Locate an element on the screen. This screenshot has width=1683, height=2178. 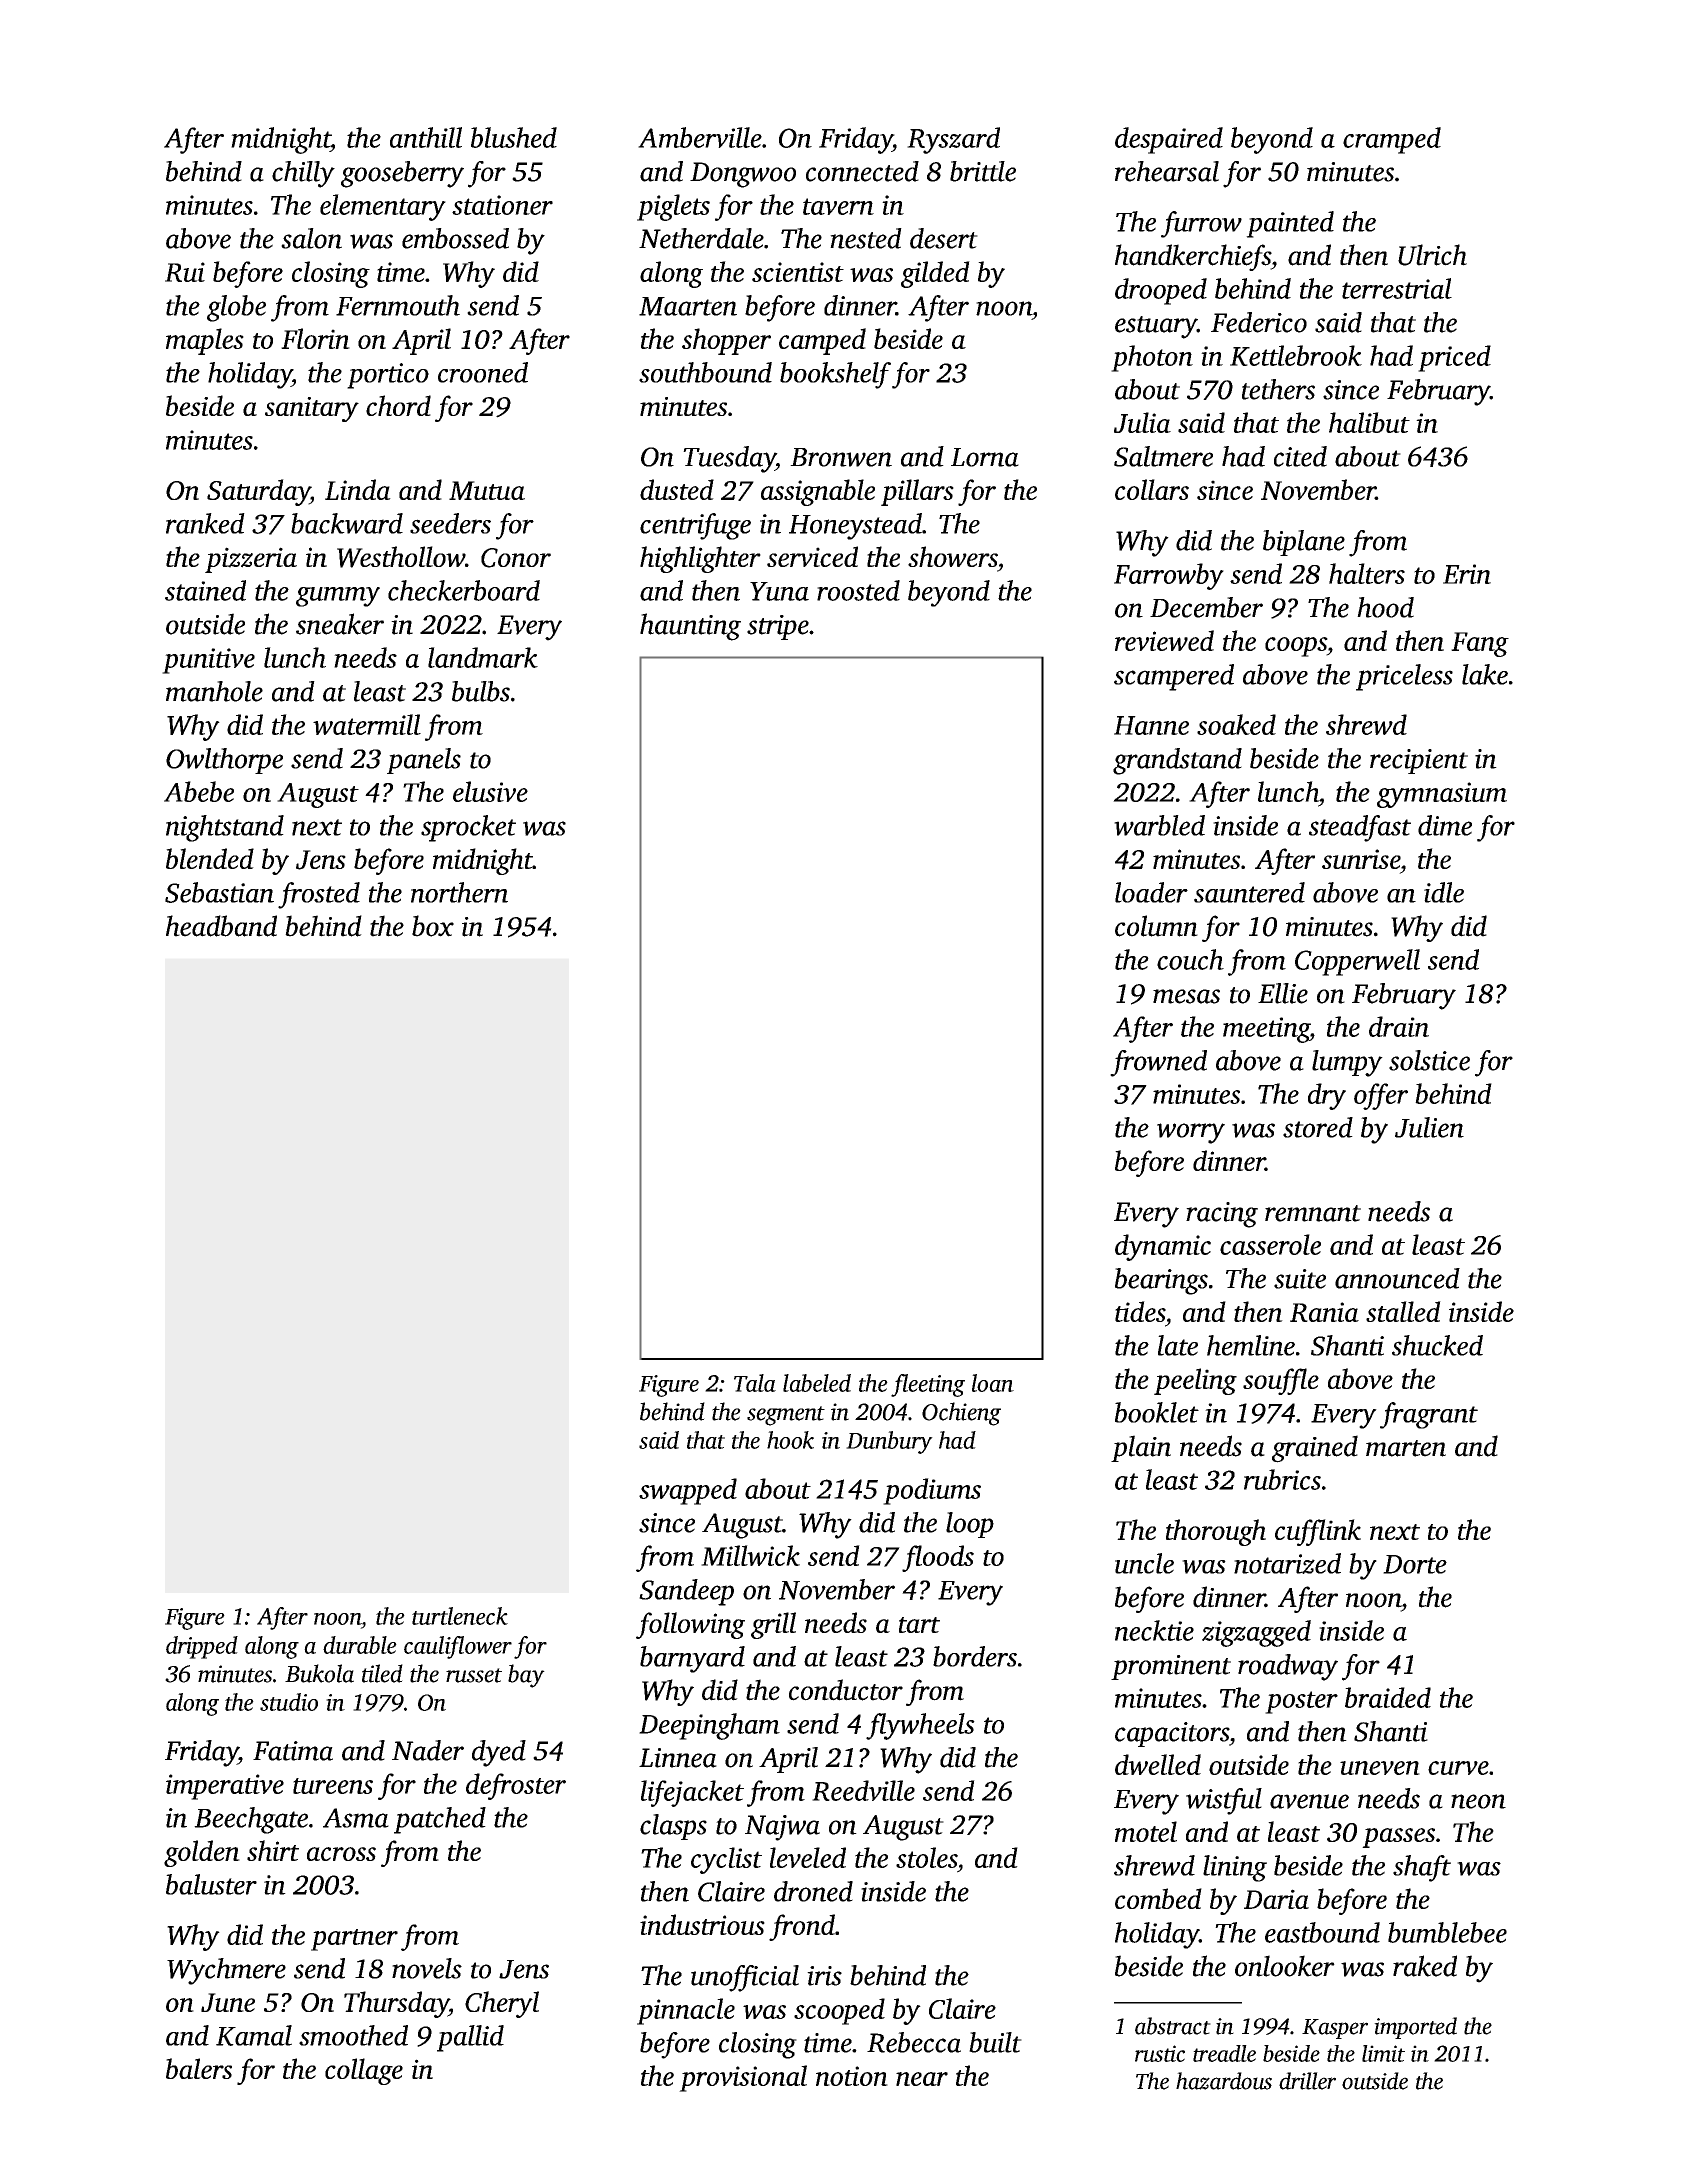
patched is located at coordinates (440, 1820).
